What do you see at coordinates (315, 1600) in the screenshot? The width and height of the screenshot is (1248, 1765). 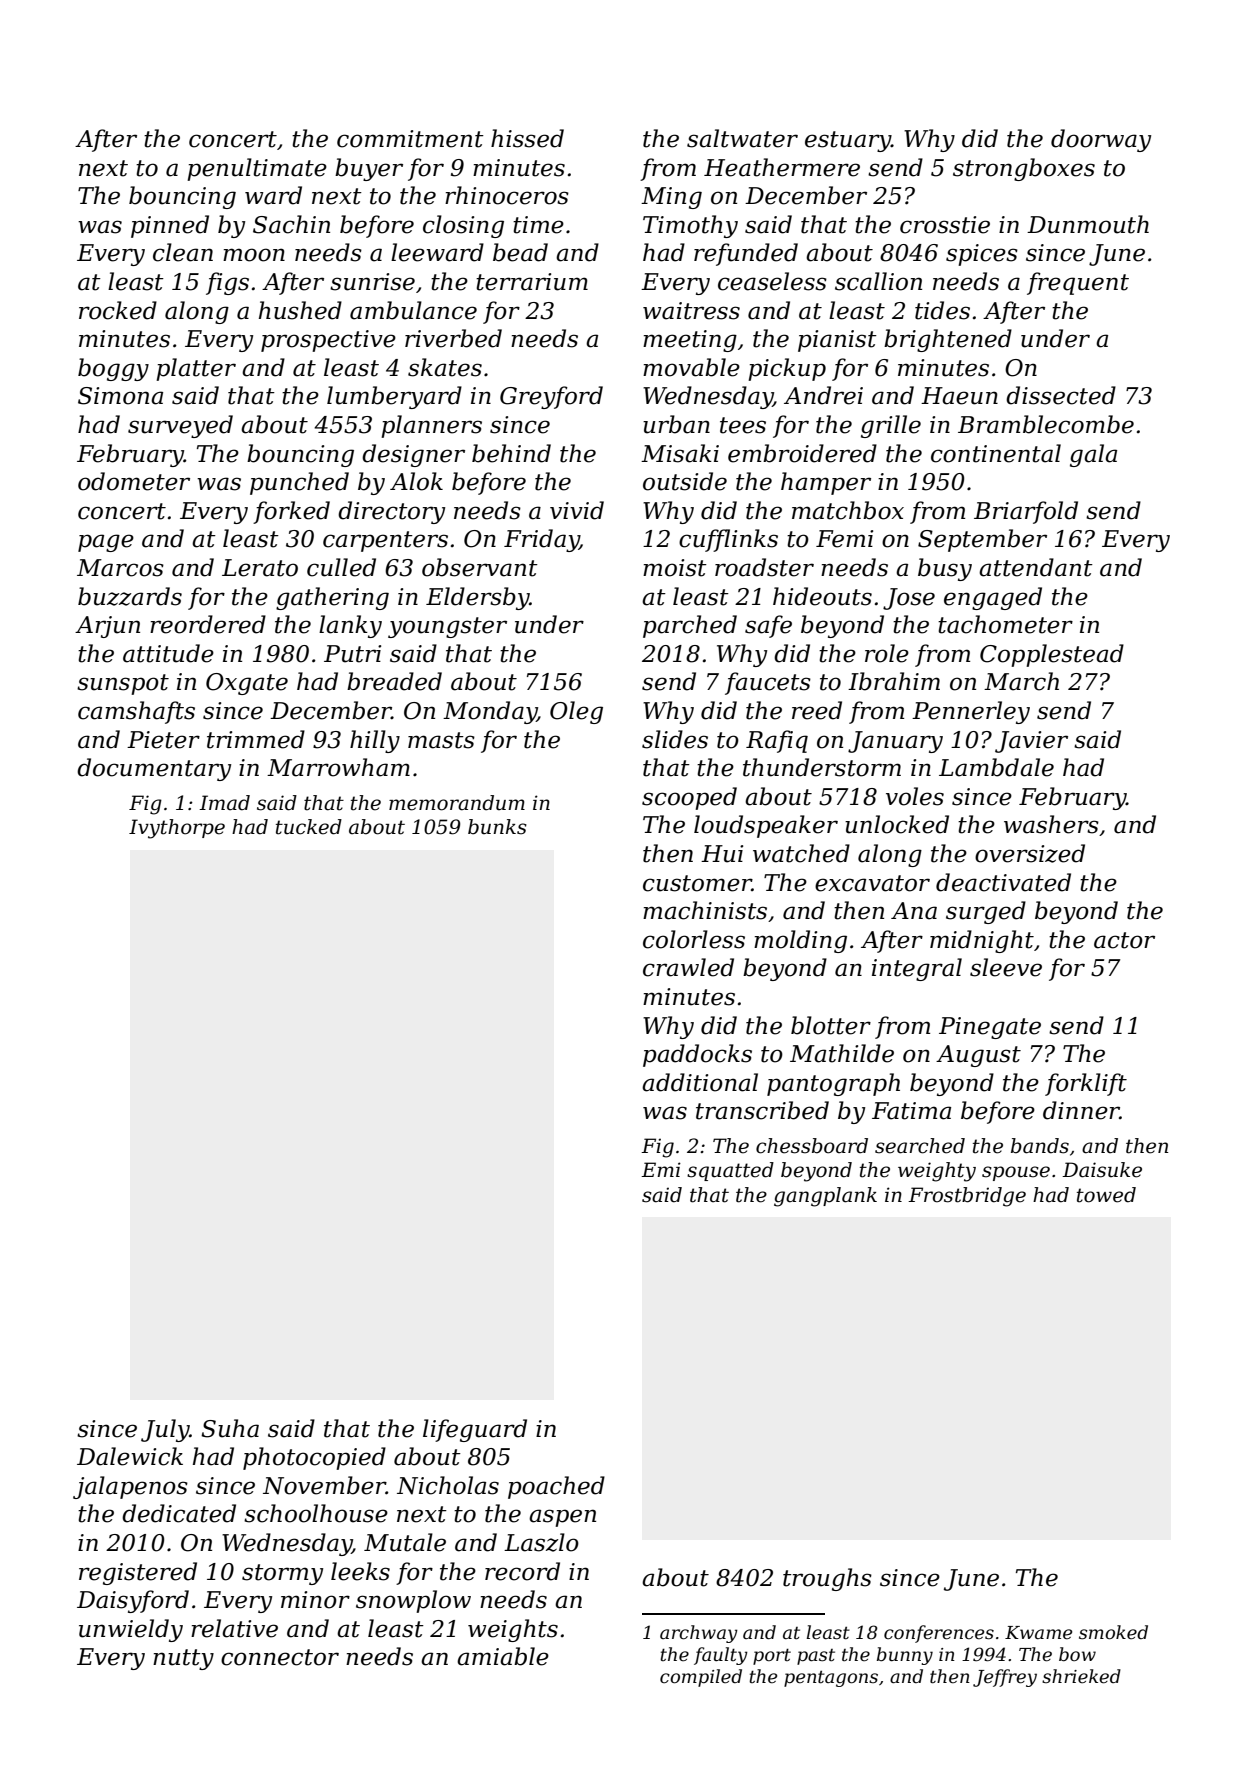 I see `minor` at bounding box center [315, 1600].
